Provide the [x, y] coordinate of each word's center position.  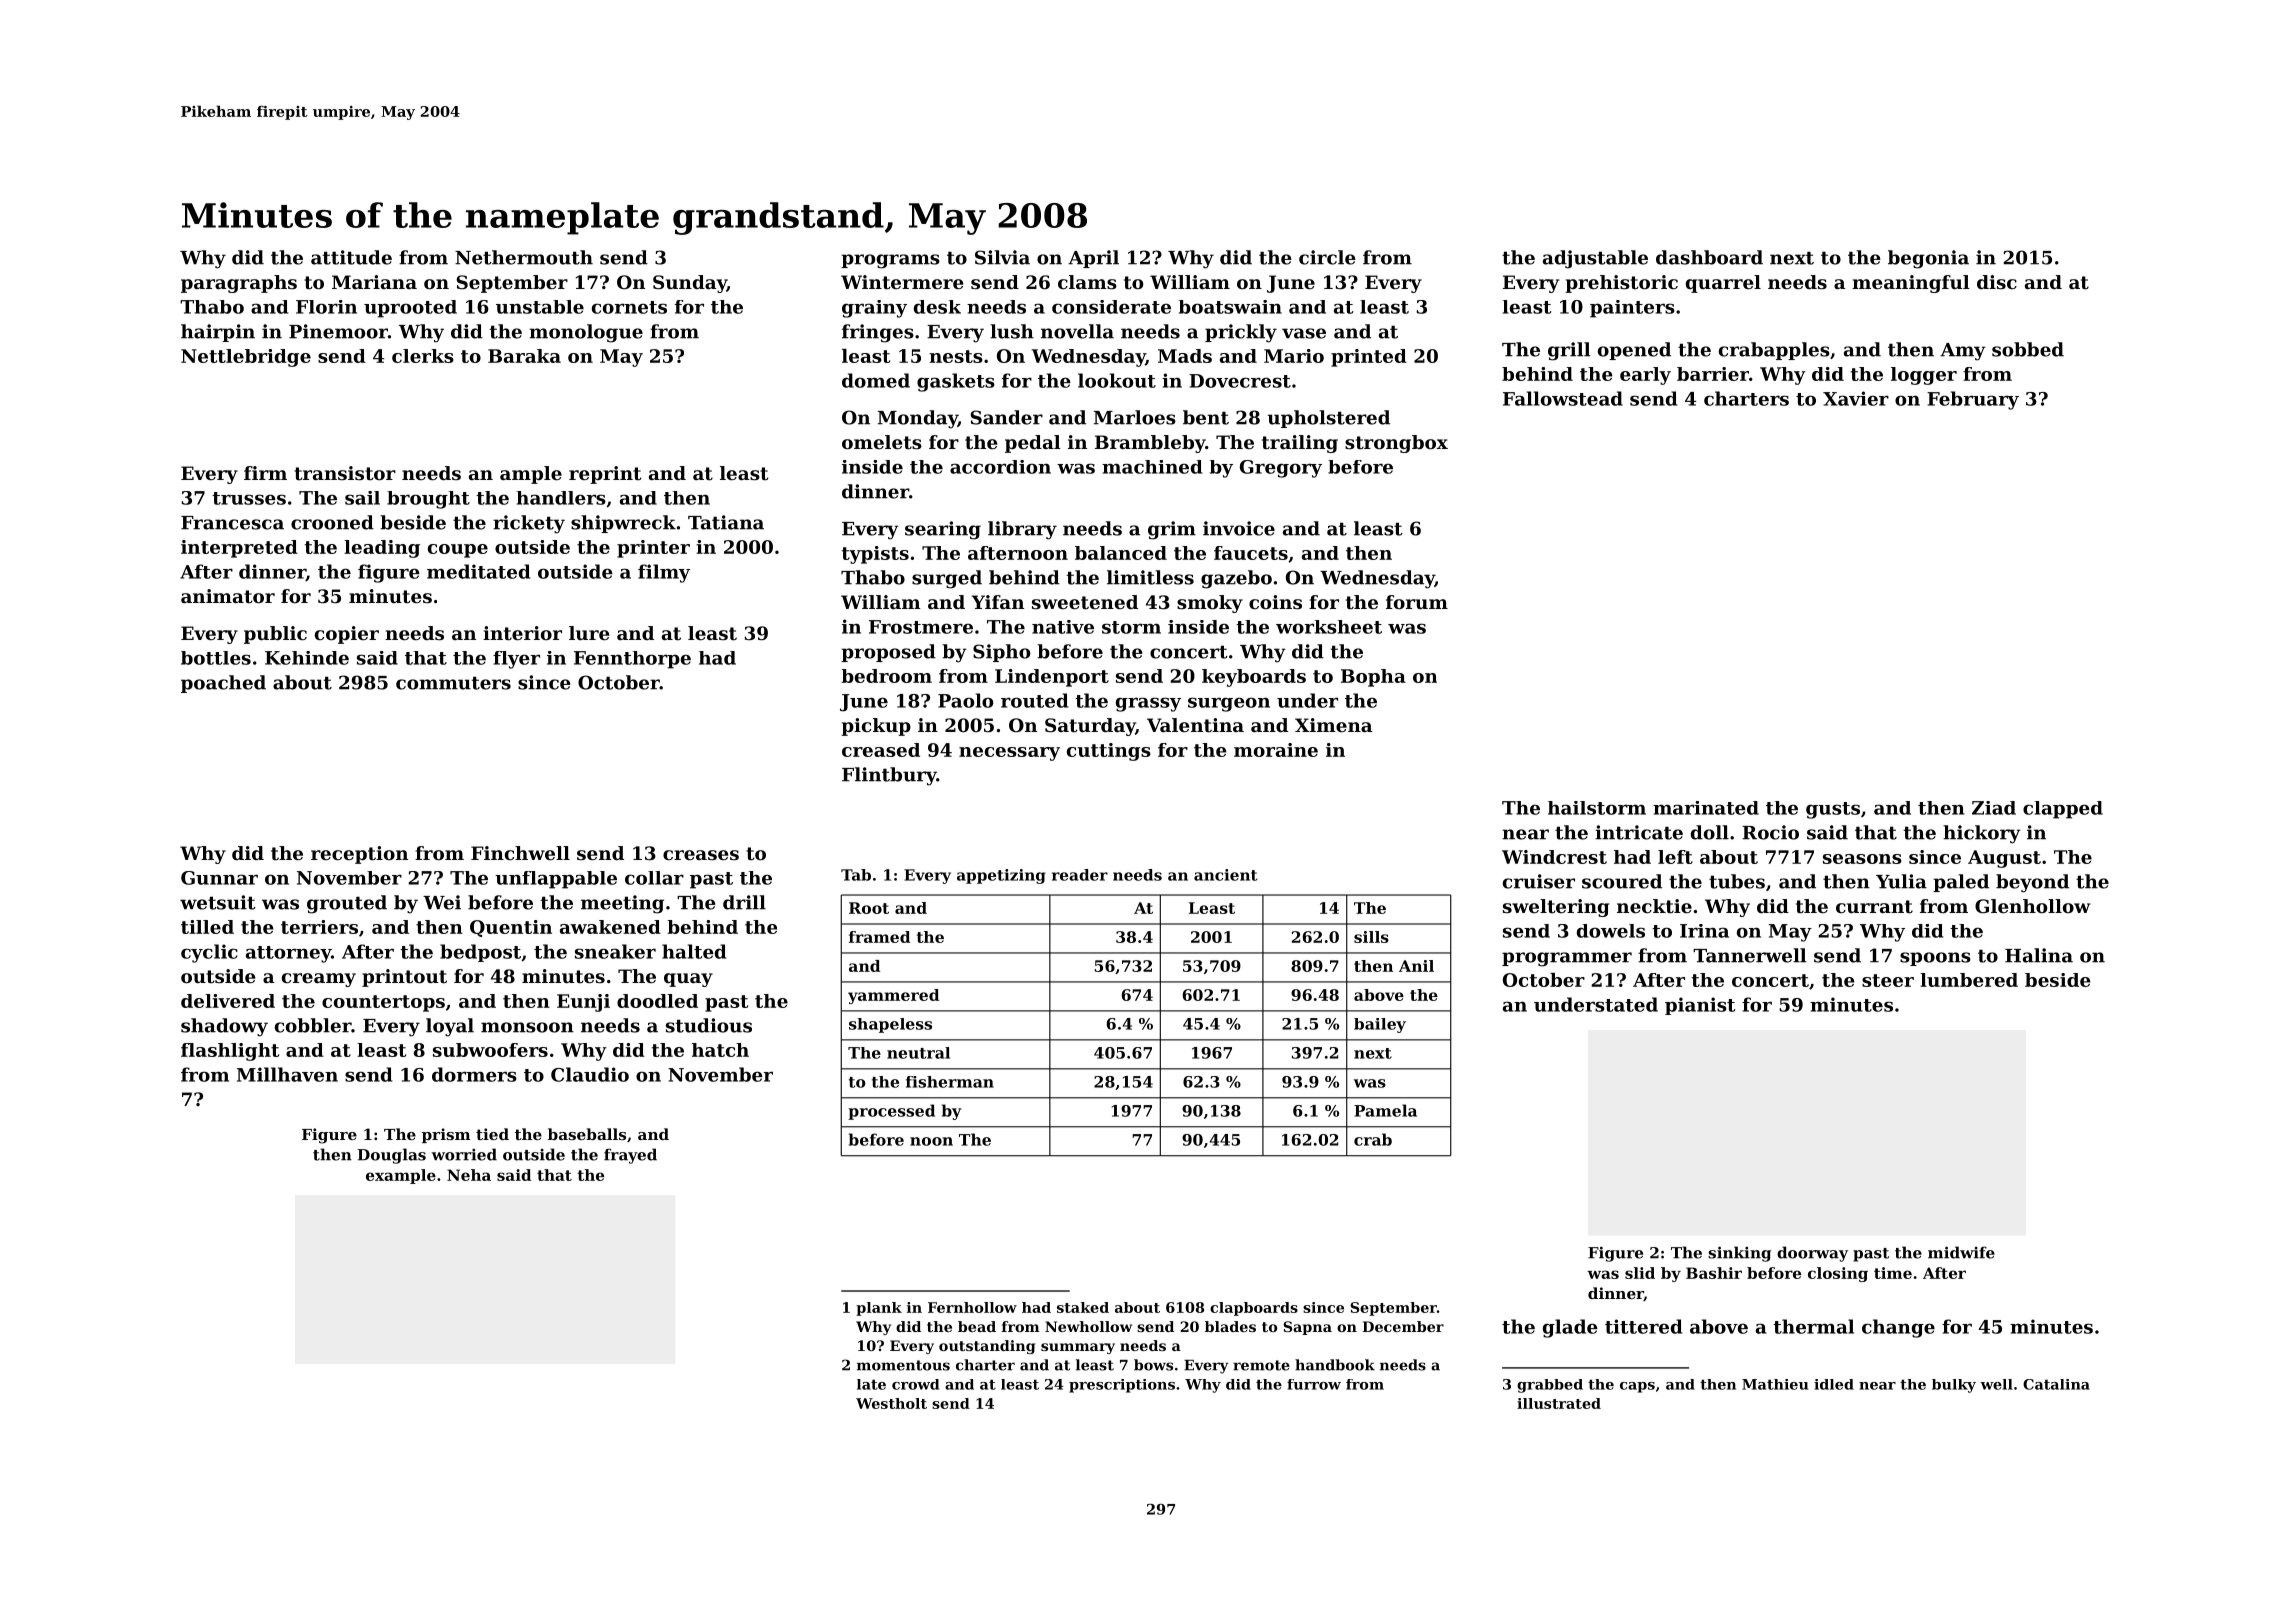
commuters [453, 683]
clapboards [1254, 1309]
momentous [903, 1365]
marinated [1706, 808]
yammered [893, 996]
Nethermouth [524, 257]
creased [881, 750]
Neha [469, 1175]
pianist [1700, 1006]
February [1973, 400]
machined [1152, 467]
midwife [1961, 1252]
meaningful [1911, 284]
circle [1327, 257]
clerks [423, 356]
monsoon [527, 1027]
